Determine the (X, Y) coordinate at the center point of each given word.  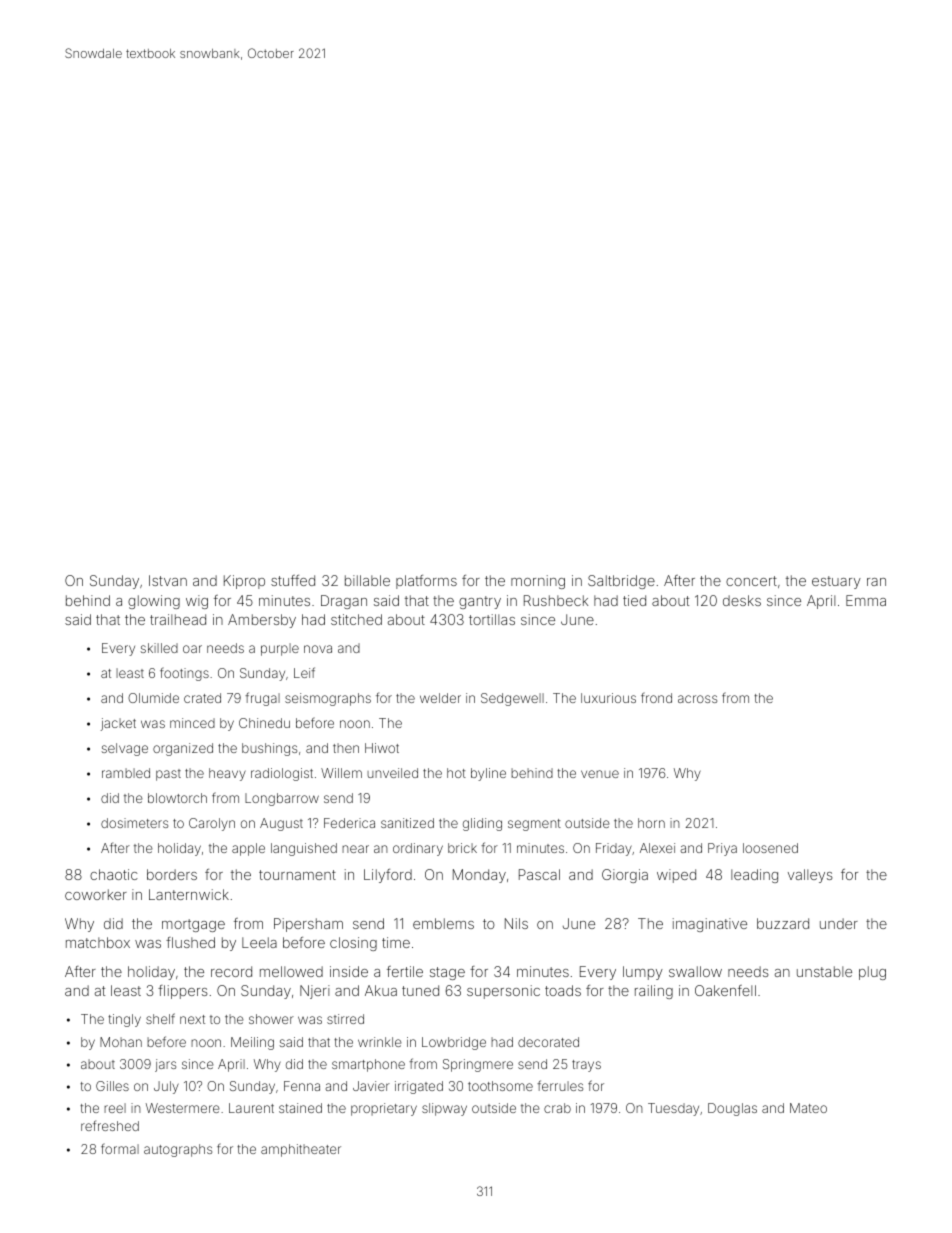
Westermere (183, 1108)
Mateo (808, 1108)
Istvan (168, 580)
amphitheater (301, 1150)
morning (538, 582)
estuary (836, 582)
